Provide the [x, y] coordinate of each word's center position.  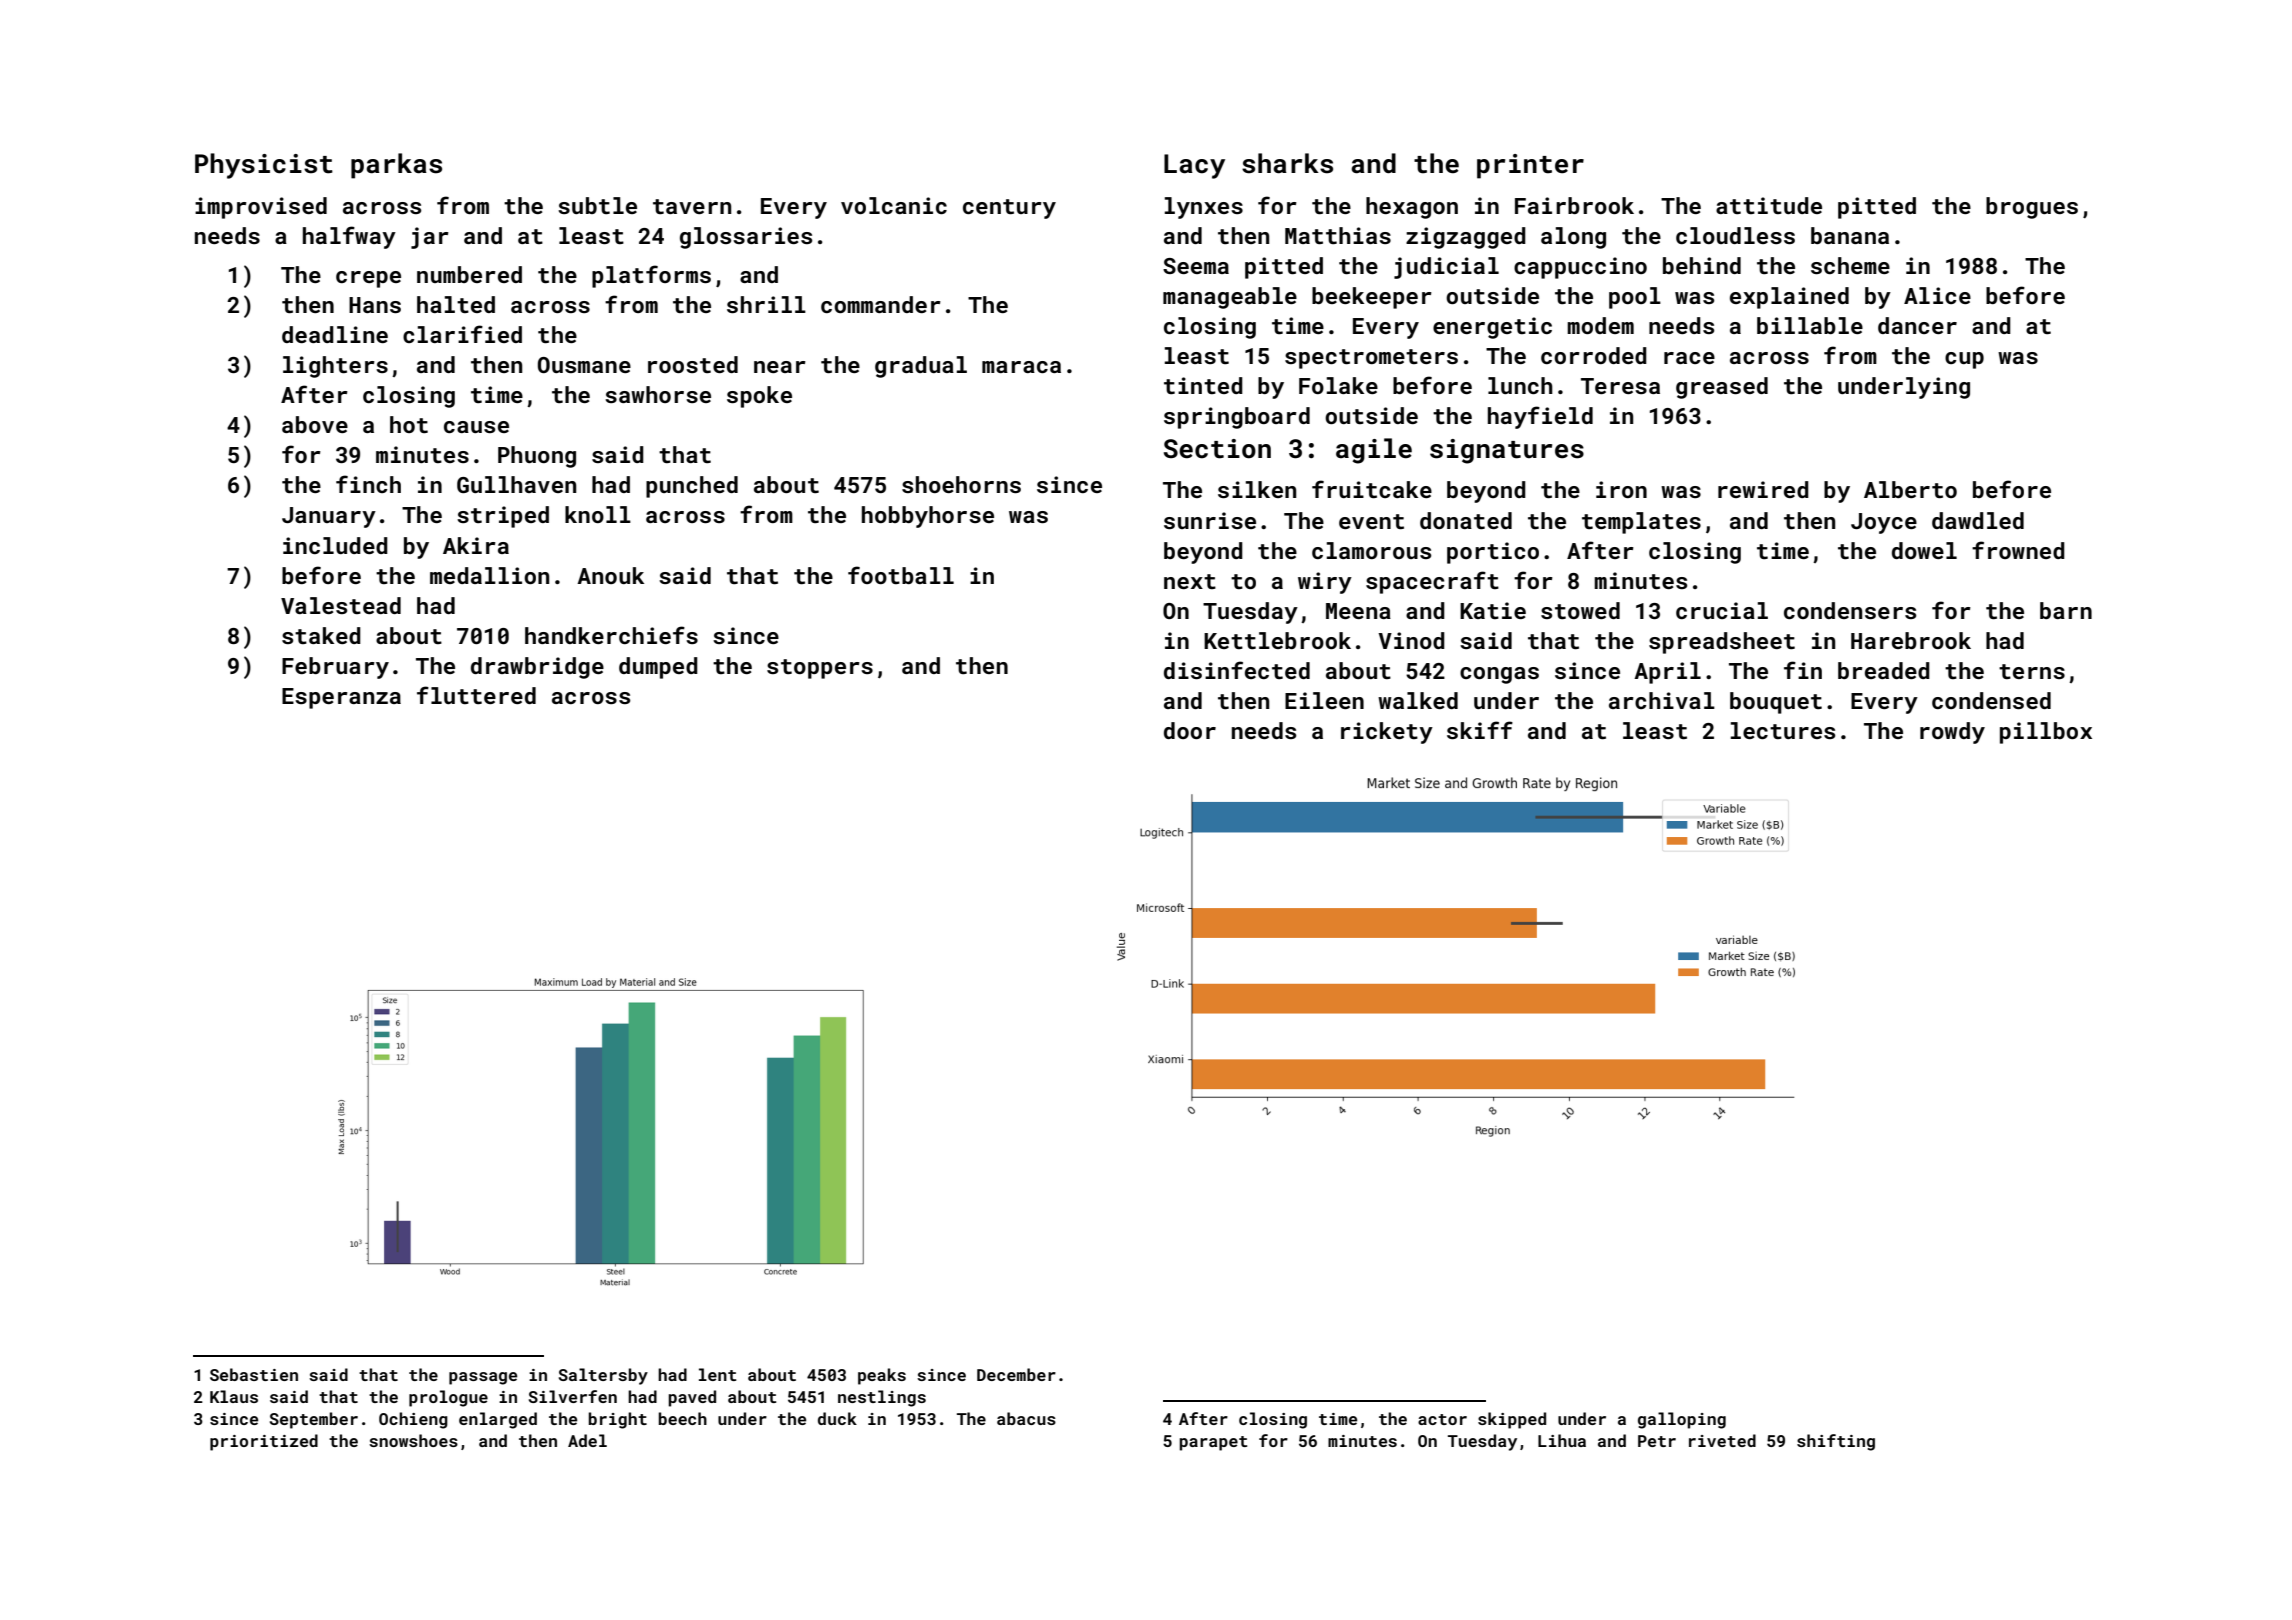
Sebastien [254, 1374]
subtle [597, 205]
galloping [1682, 1420]
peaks [882, 1376]
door [1190, 730]
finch [368, 484]
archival [1662, 700]
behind [1702, 265]
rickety [1387, 733]
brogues [2032, 208]
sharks [1287, 163]
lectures [1783, 730]
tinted [1203, 385]
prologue [448, 1398]
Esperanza [341, 698]
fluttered [476, 695]
